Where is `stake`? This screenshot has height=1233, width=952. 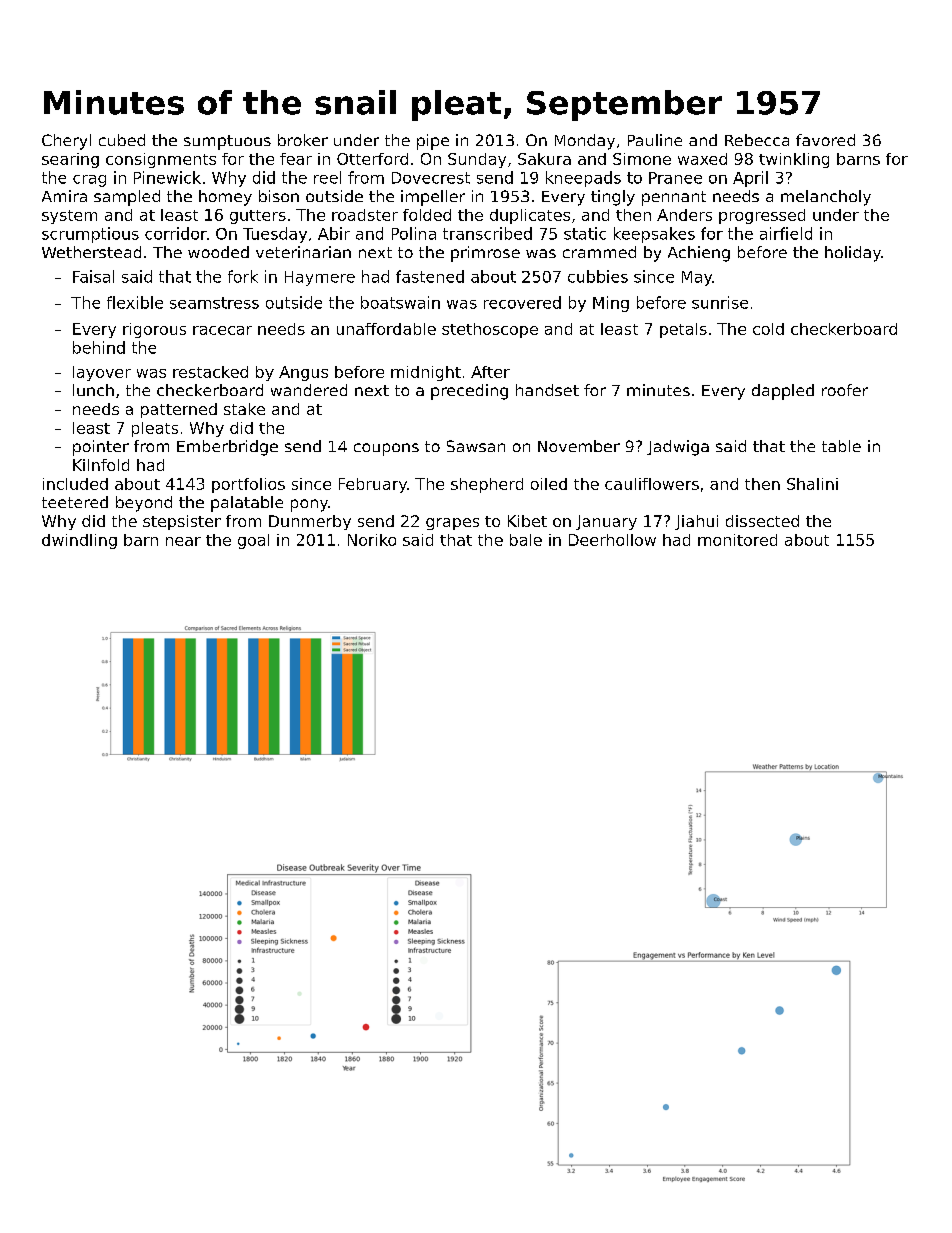
stake is located at coordinates (244, 409).
